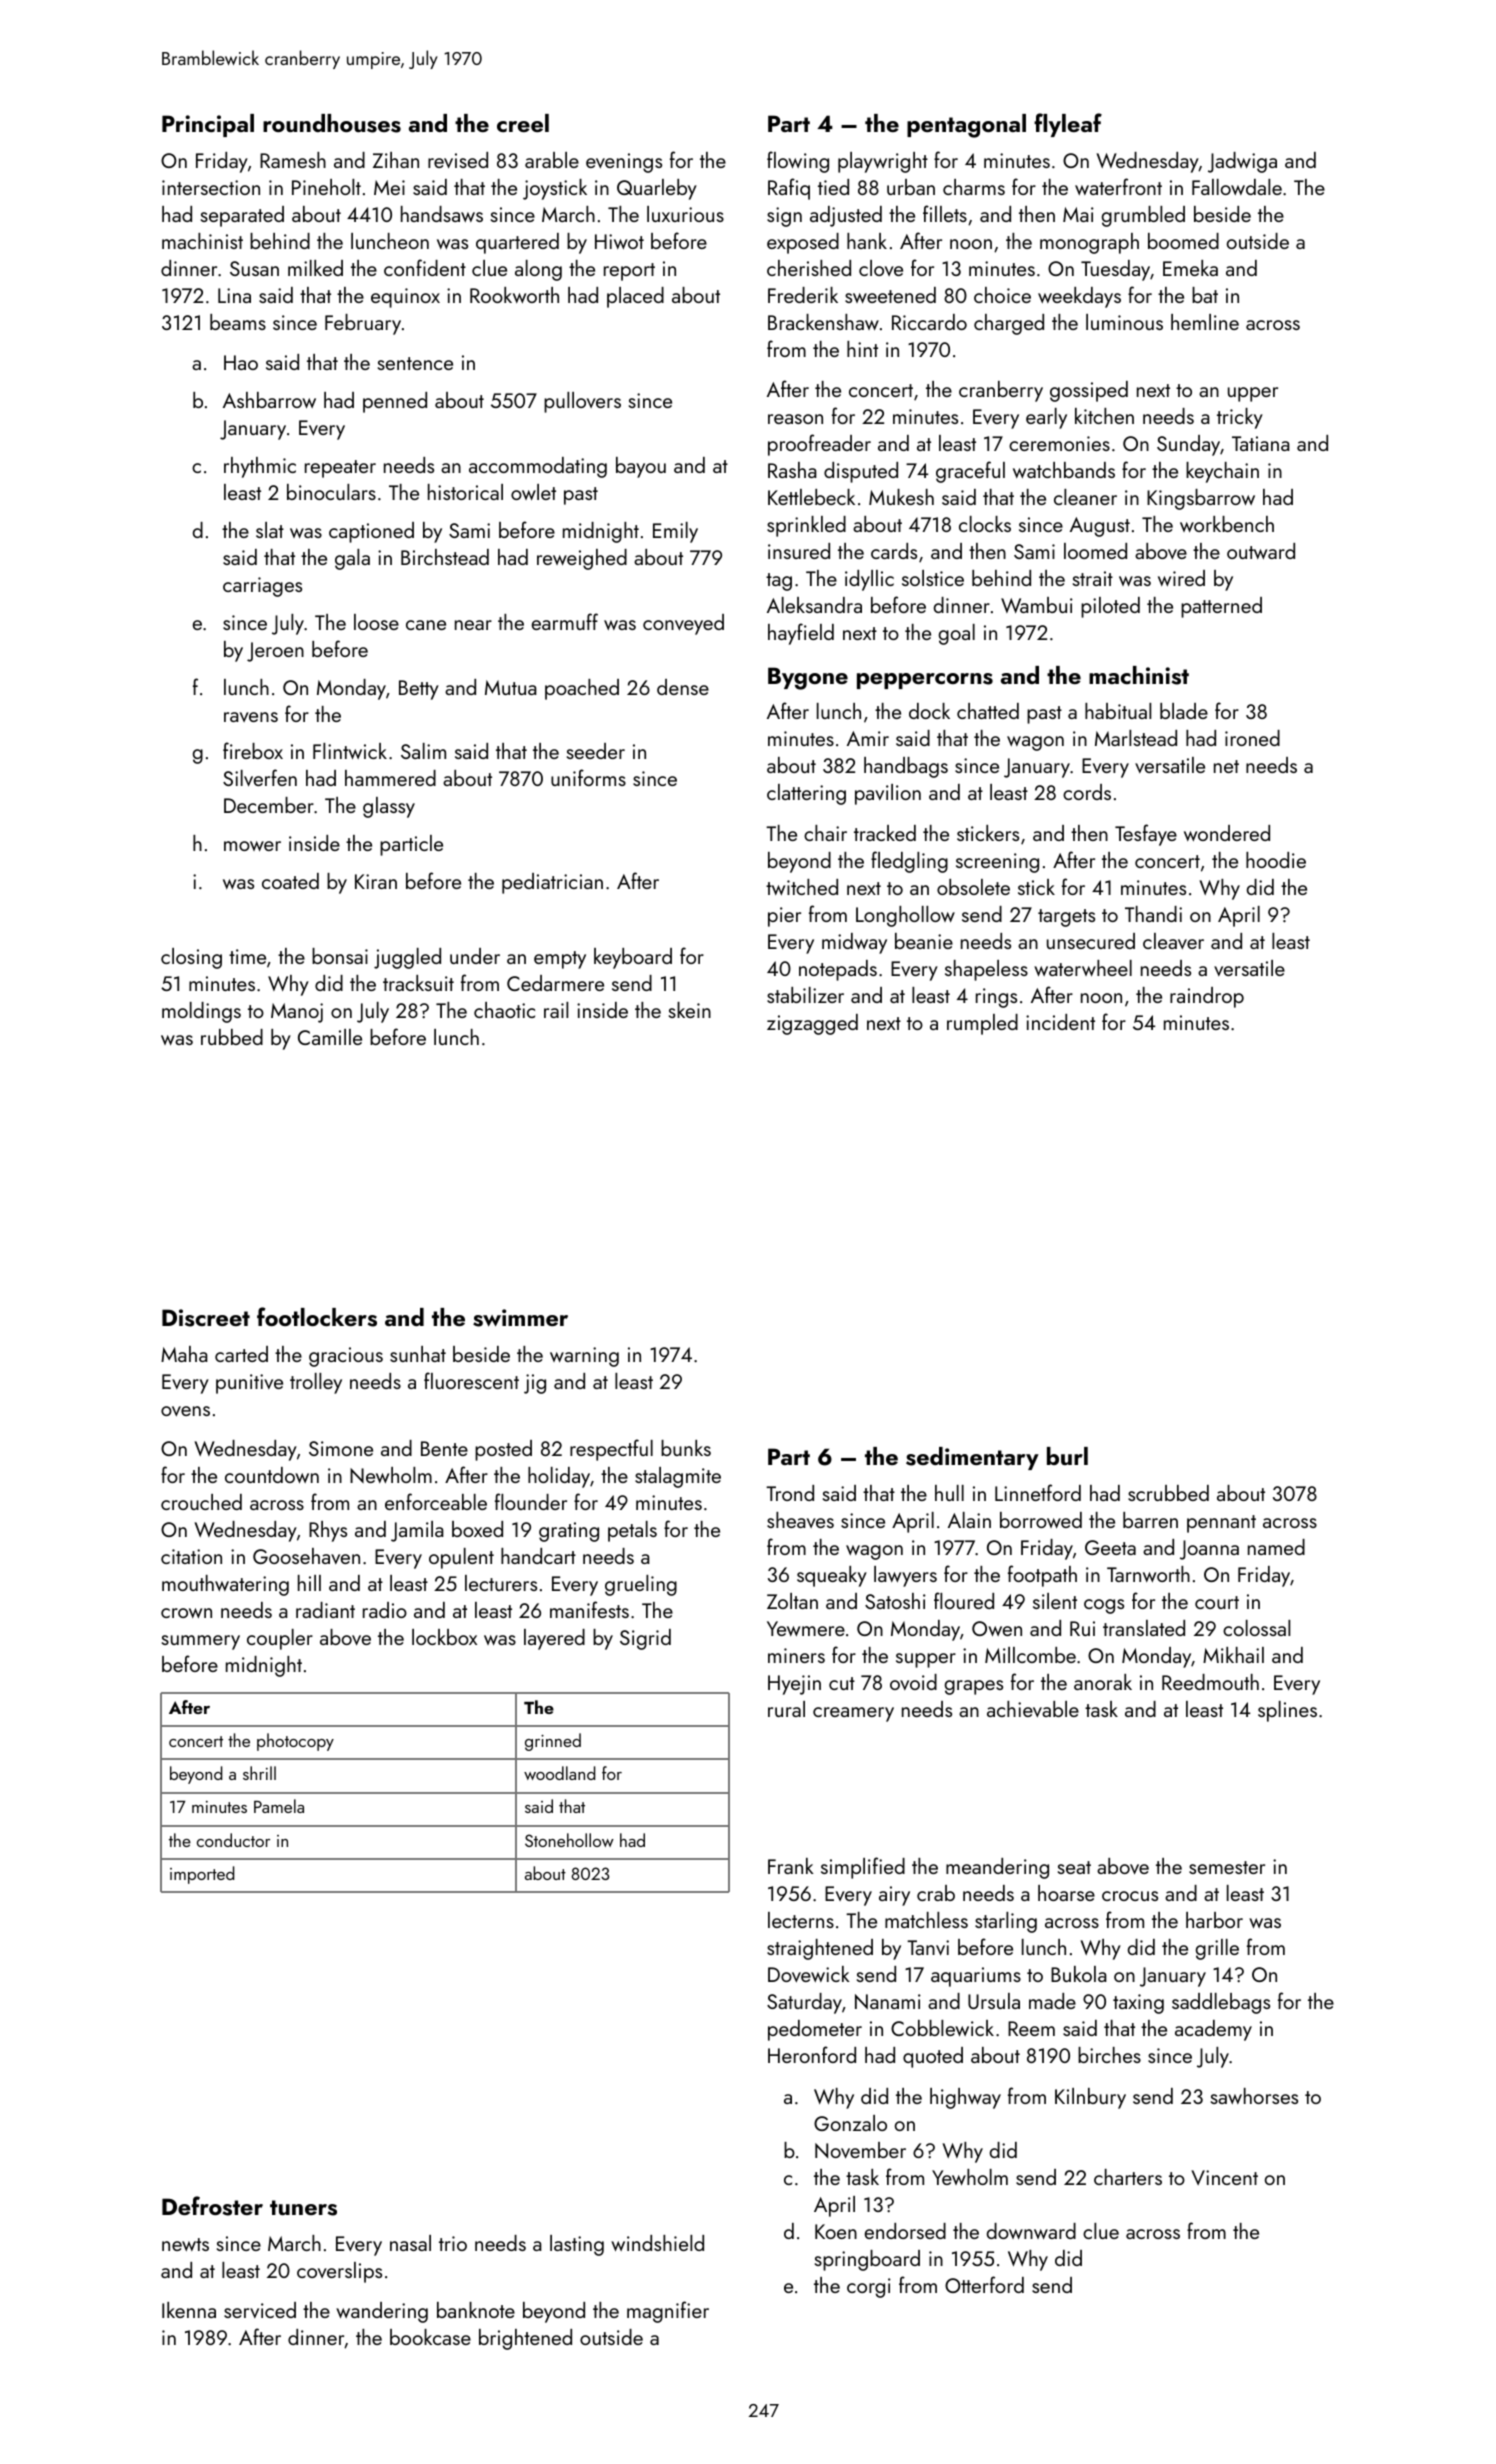  Describe the element at coordinates (984, 2284) in the screenshot. I see `Otterford` at that location.
